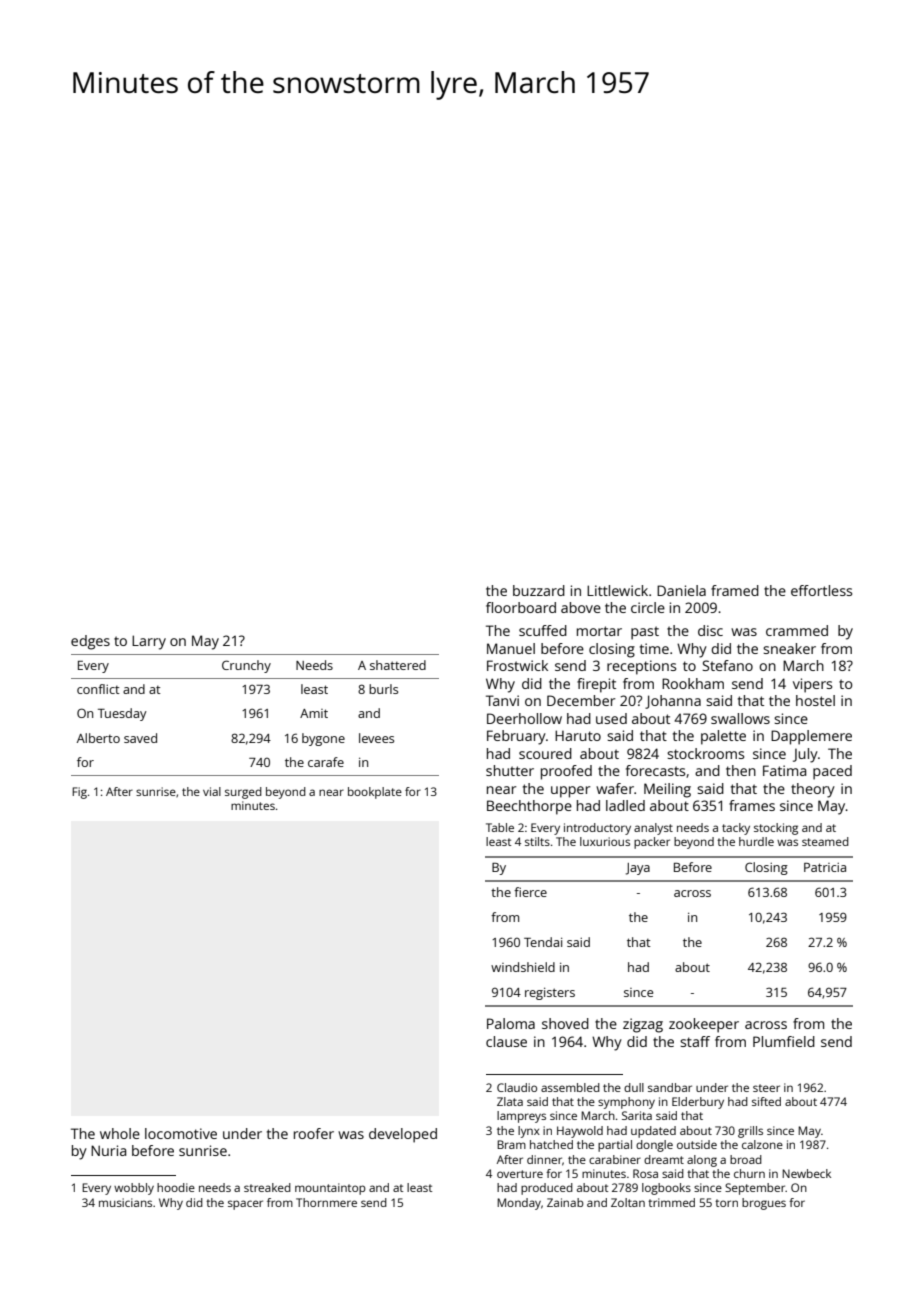 Image resolution: width=924 pixels, height=1314 pixels. I want to click on whole, so click(120, 1133).
